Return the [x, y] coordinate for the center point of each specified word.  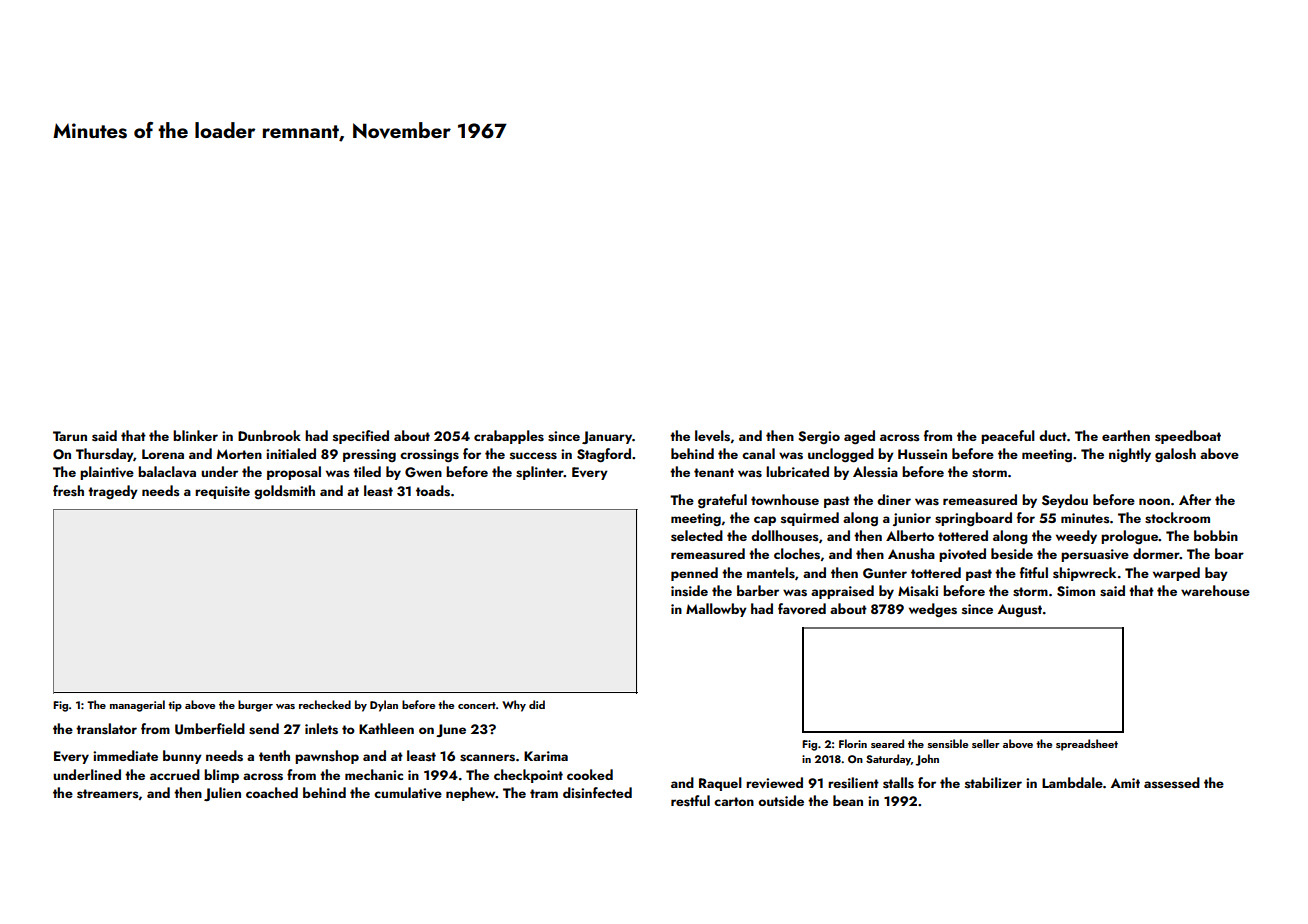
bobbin [1216, 535]
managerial [137, 706]
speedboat [1188, 437]
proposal [294, 473]
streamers [108, 794]
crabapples [509, 437]
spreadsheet [1087, 745]
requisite [222, 492]
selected [697, 536]
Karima [546, 756]
